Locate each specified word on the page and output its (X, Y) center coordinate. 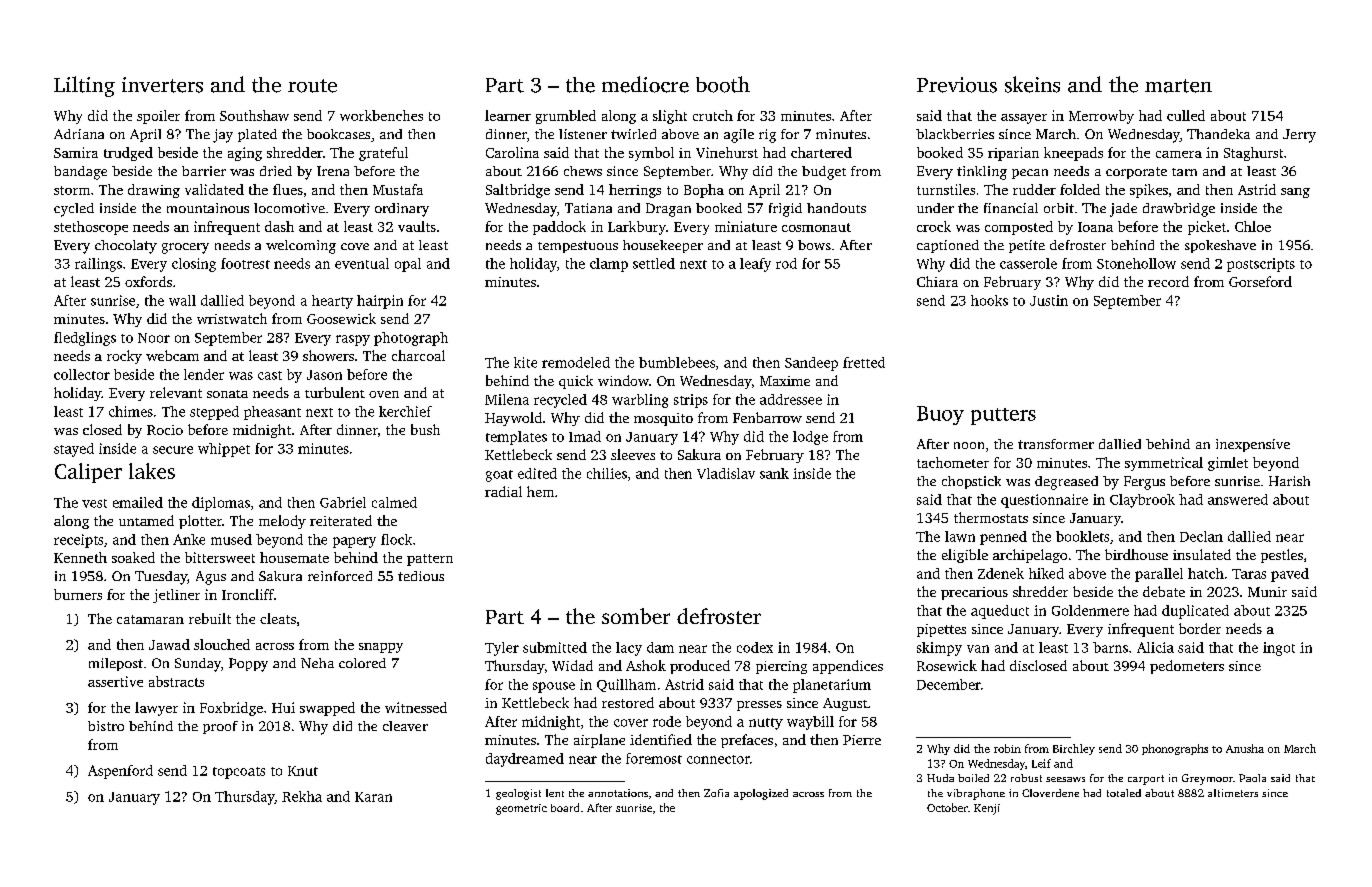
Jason (324, 375)
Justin (1049, 300)
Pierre (862, 740)
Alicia (1155, 647)
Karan (373, 797)
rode (667, 721)
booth (723, 84)
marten (1178, 86)
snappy (381, 648)
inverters (162, 85)
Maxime (785, 381)
